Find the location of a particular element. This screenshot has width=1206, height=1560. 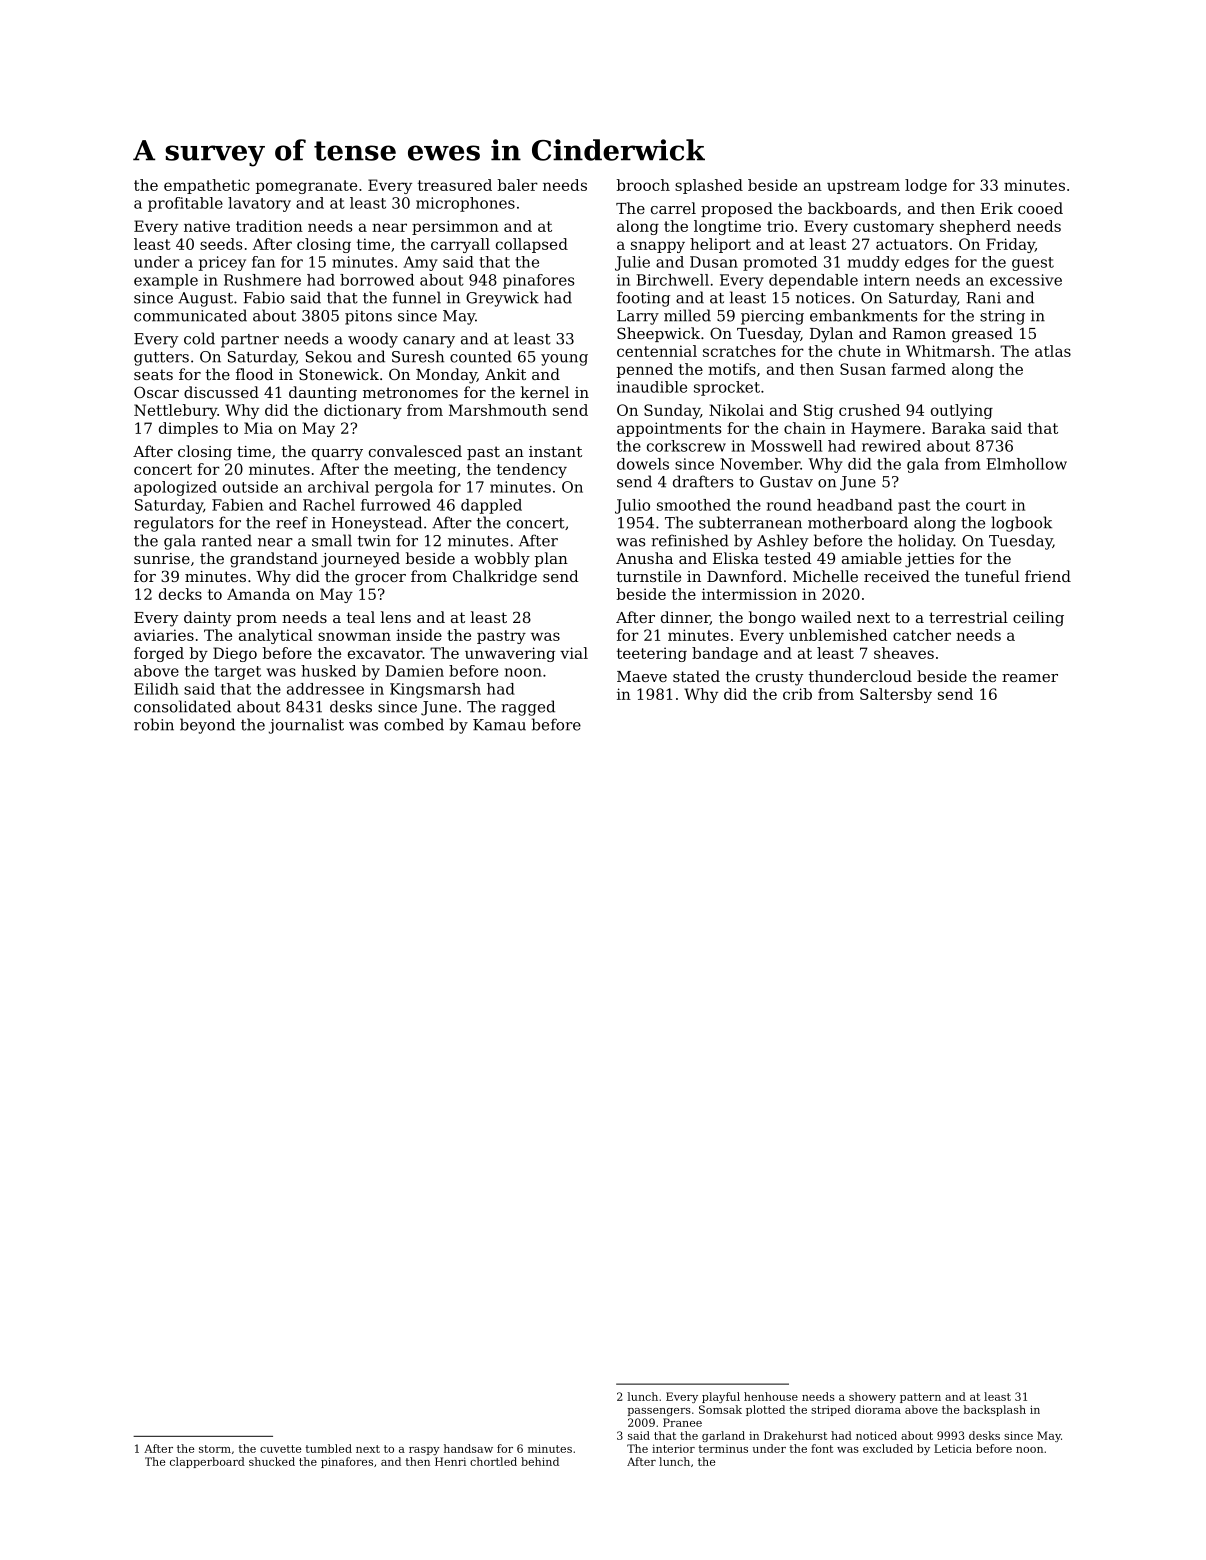

Leticia is located at coordinates (953, 1448).
